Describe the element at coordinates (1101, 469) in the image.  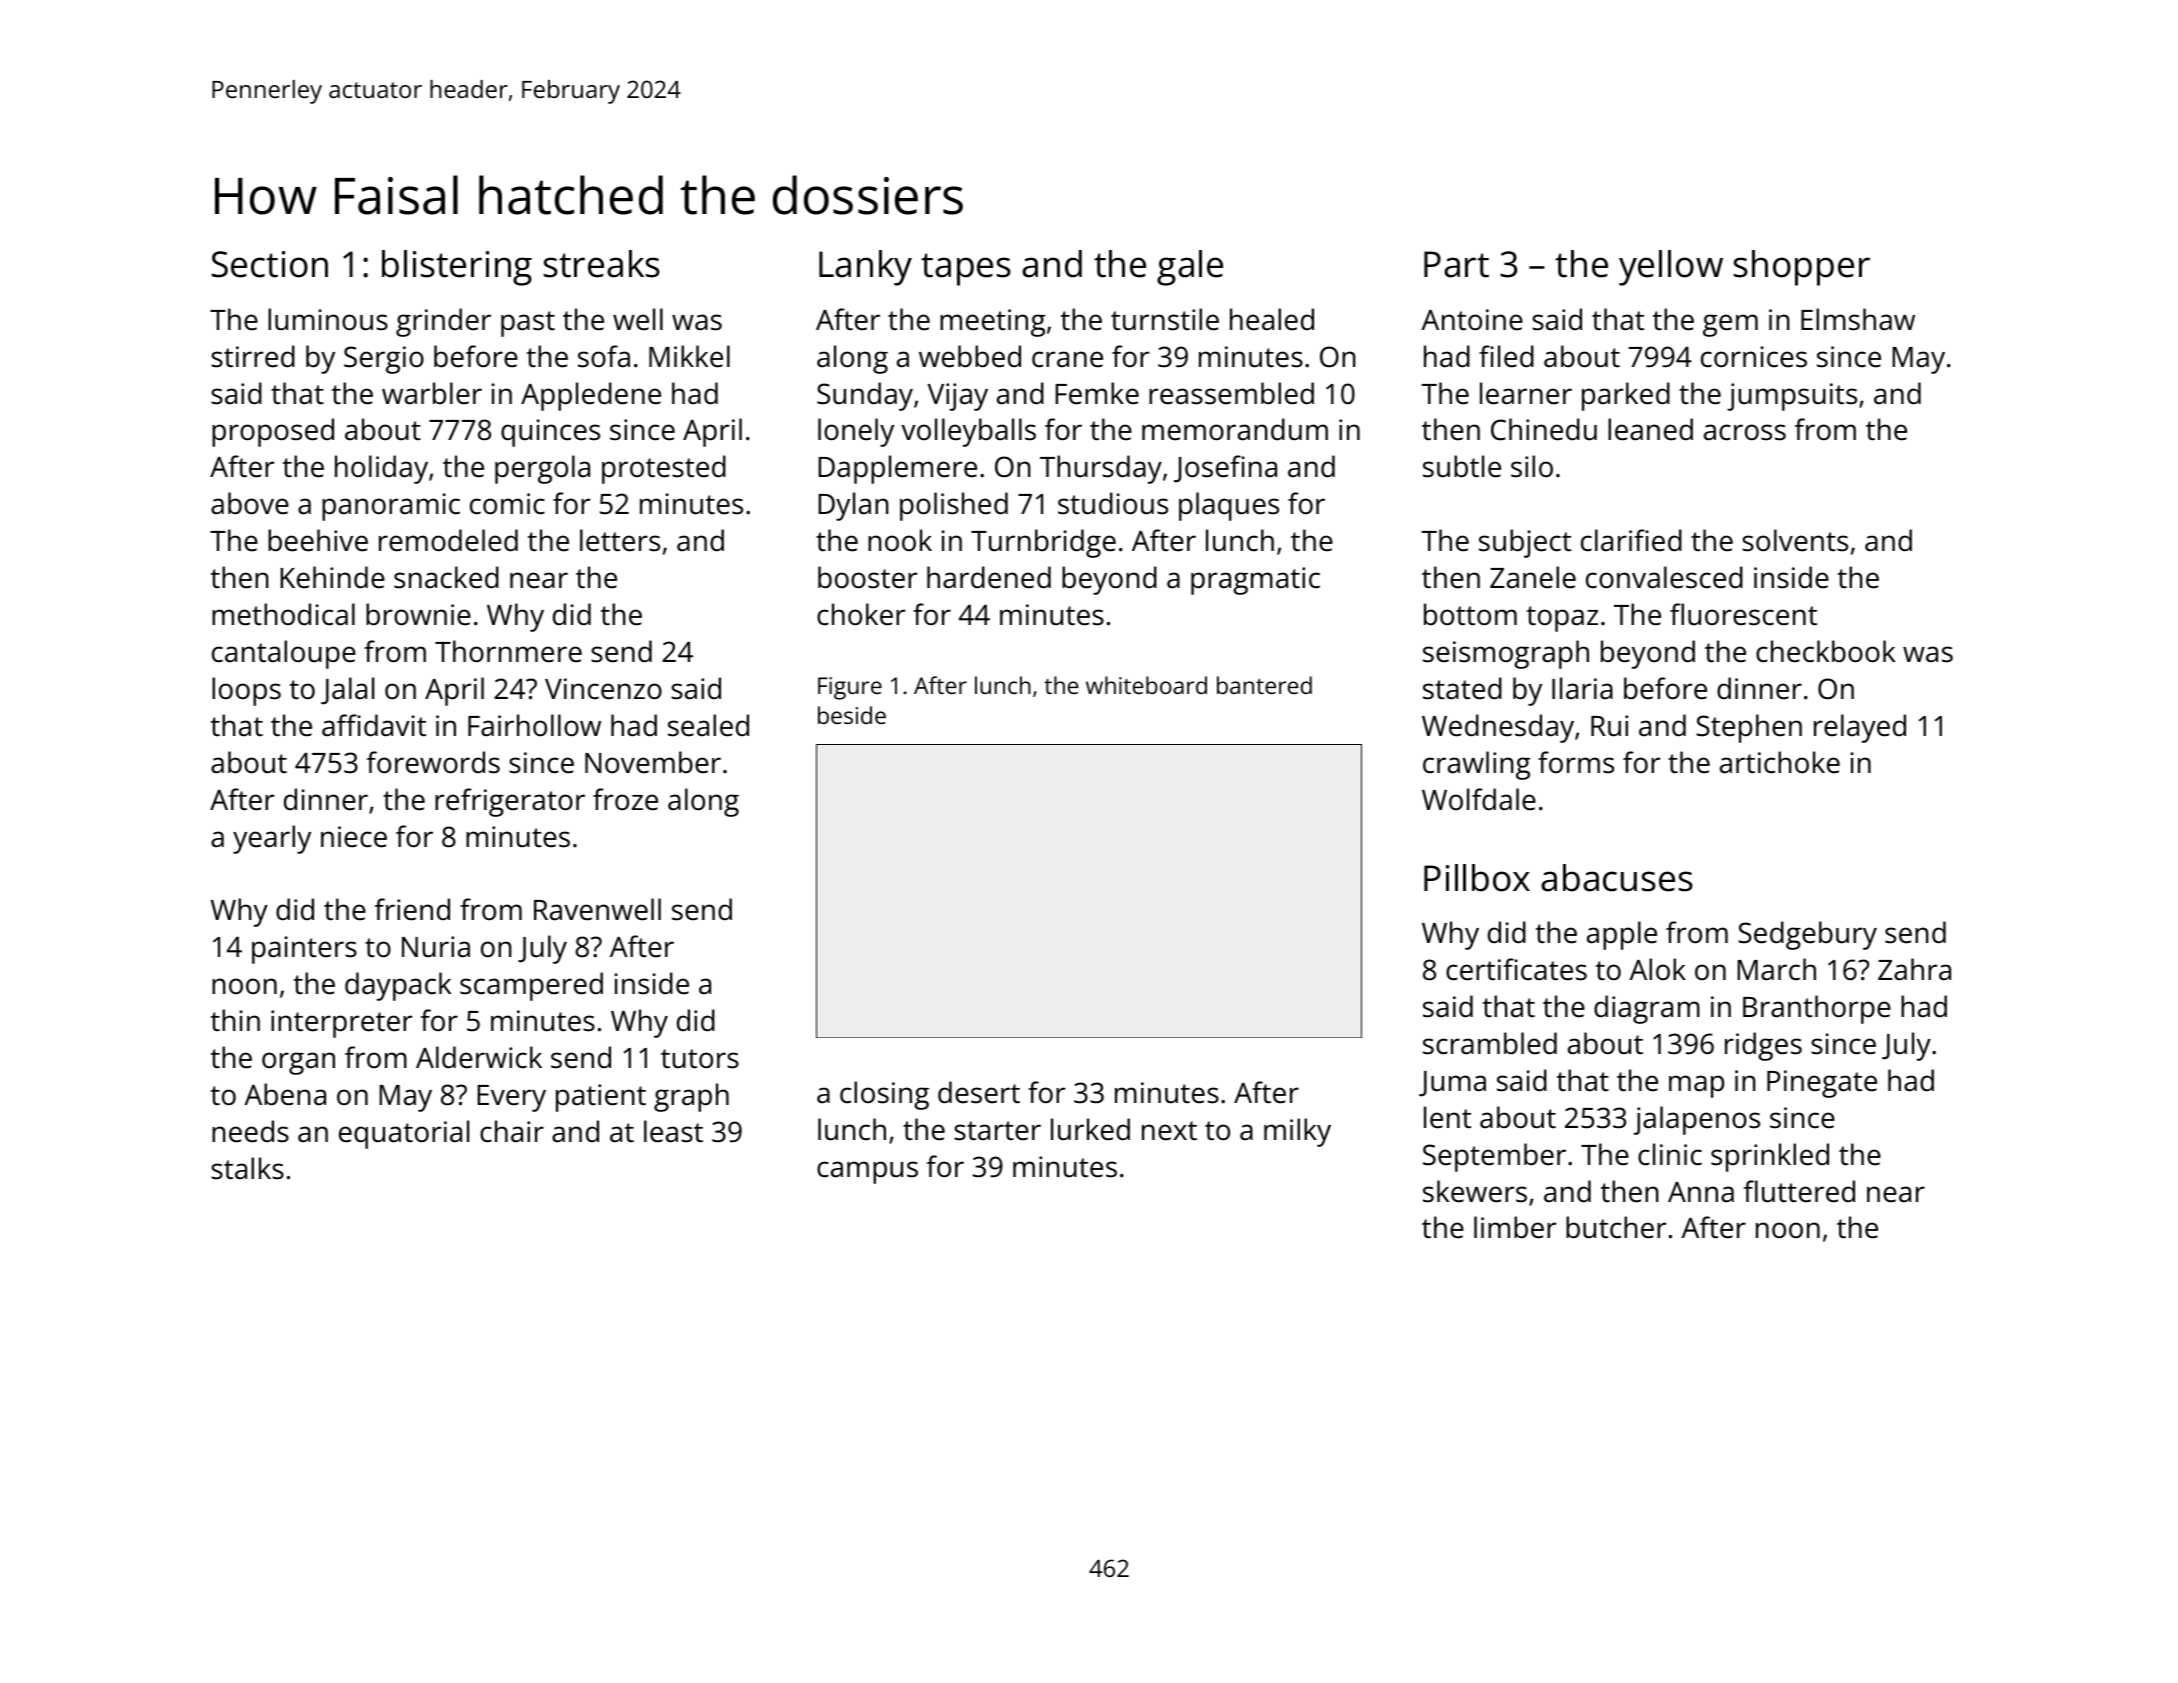
I see `Thursday` at that location.
